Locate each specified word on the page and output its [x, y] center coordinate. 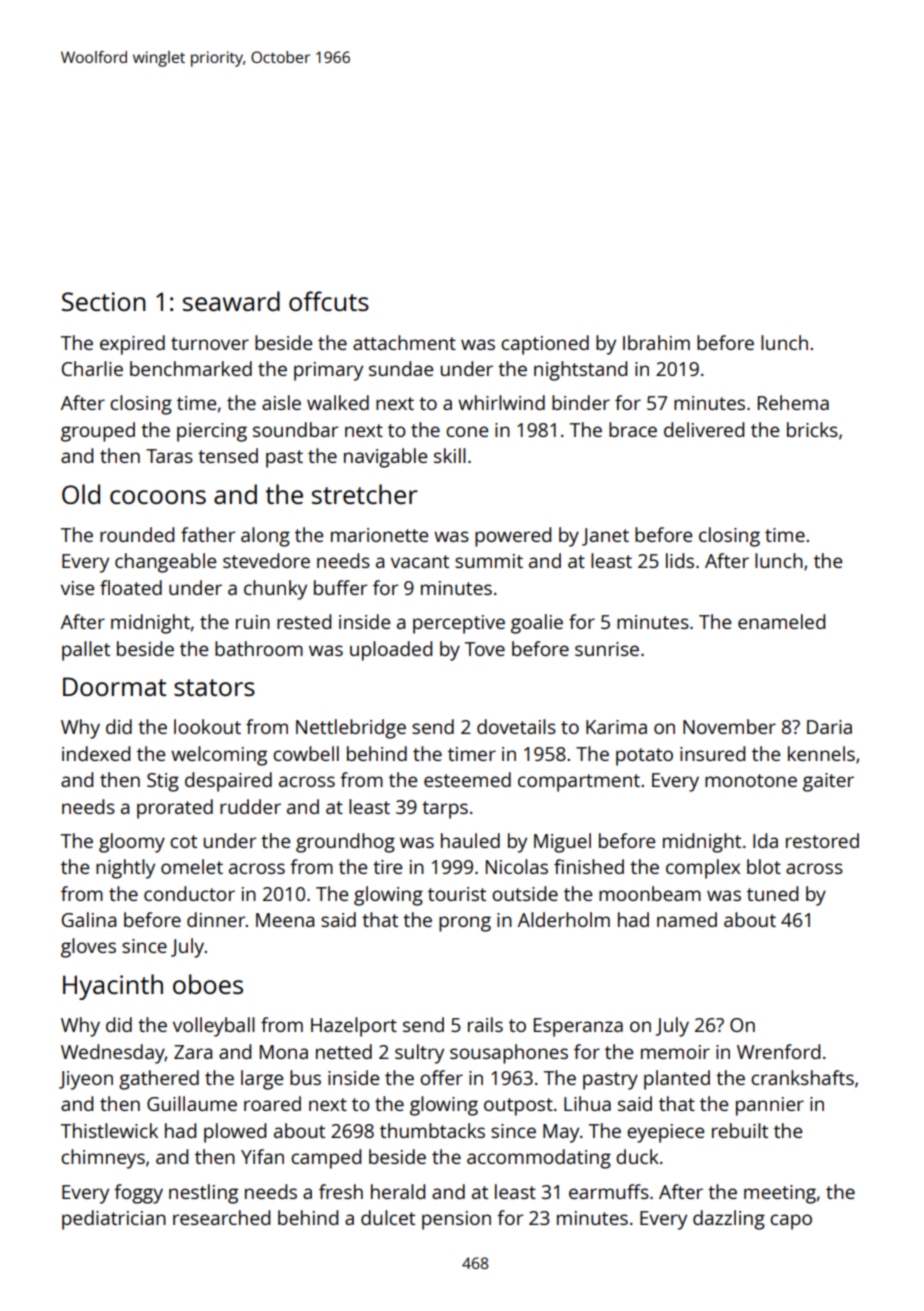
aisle [281, 402]
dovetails [516, 726]
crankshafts [802, 1077]
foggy [138, 1194]
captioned [545, 345]
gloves [88, 948]
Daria [829, 727]
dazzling [729, 1220]
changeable [165, 563]
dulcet [388, 1217]
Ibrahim [656, 342]
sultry [419, 1054]
